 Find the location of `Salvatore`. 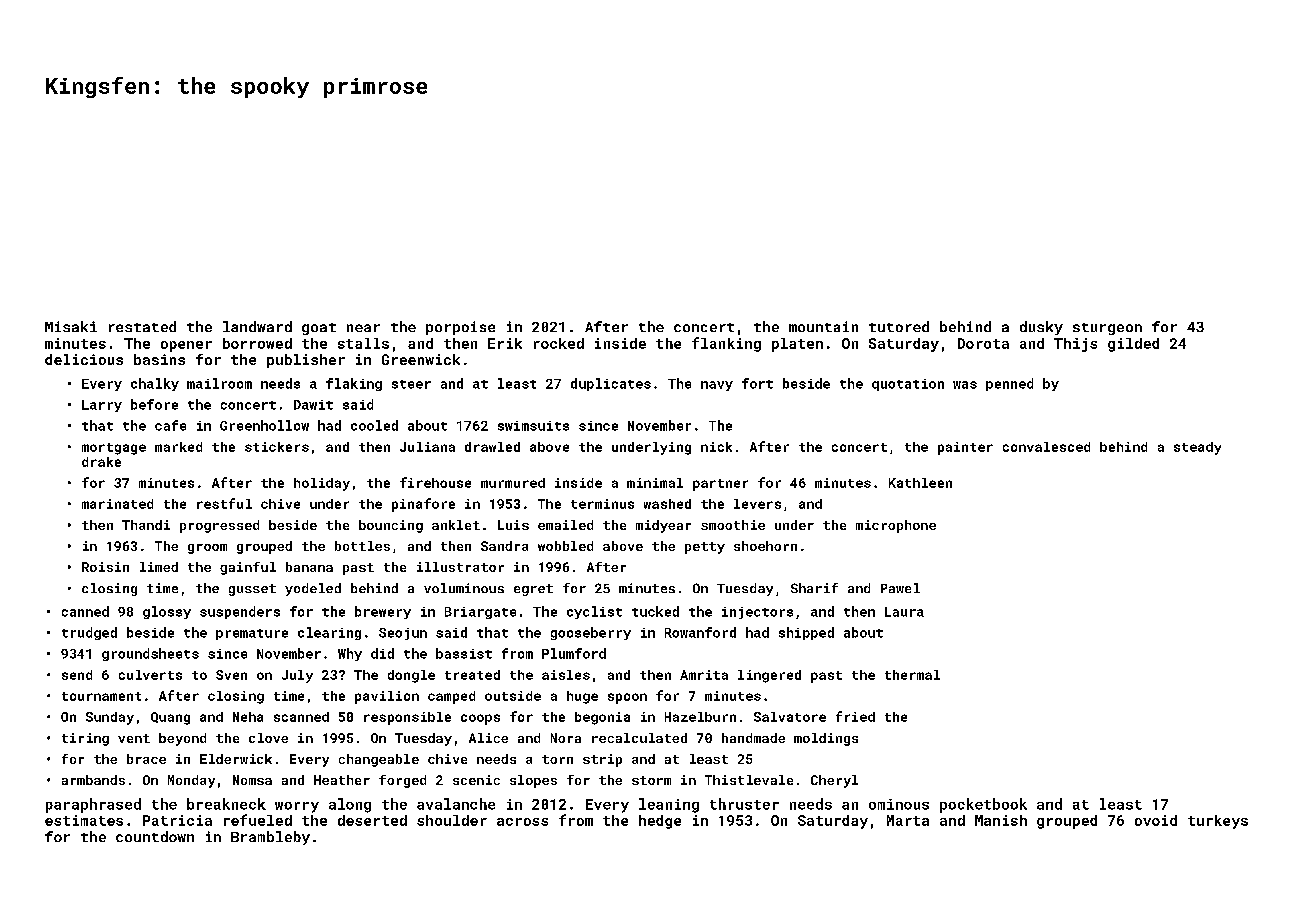

Salvatore is located at coordinates (790, 717).
